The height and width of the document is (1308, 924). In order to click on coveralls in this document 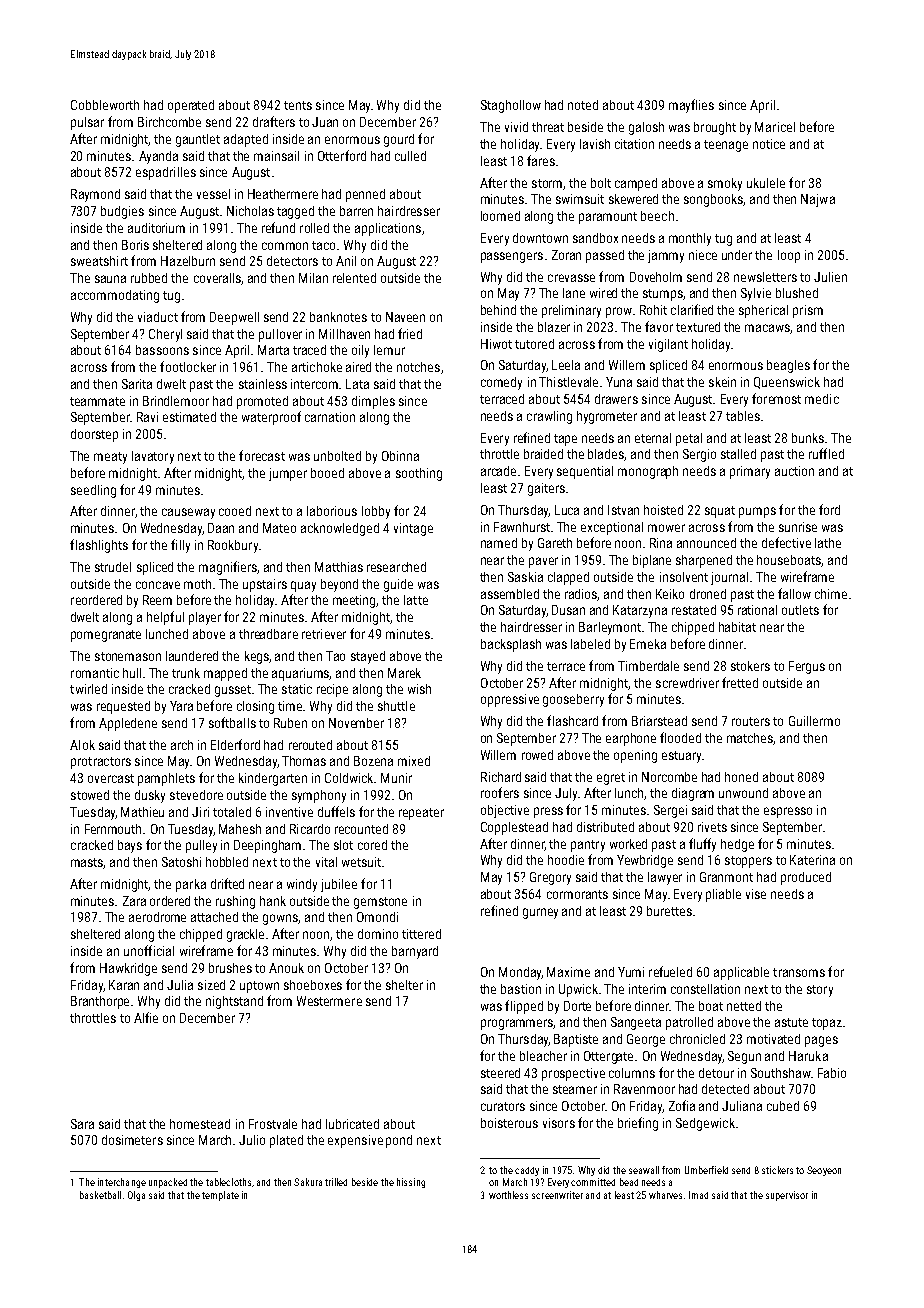, I will do `click(218, 279)`.
